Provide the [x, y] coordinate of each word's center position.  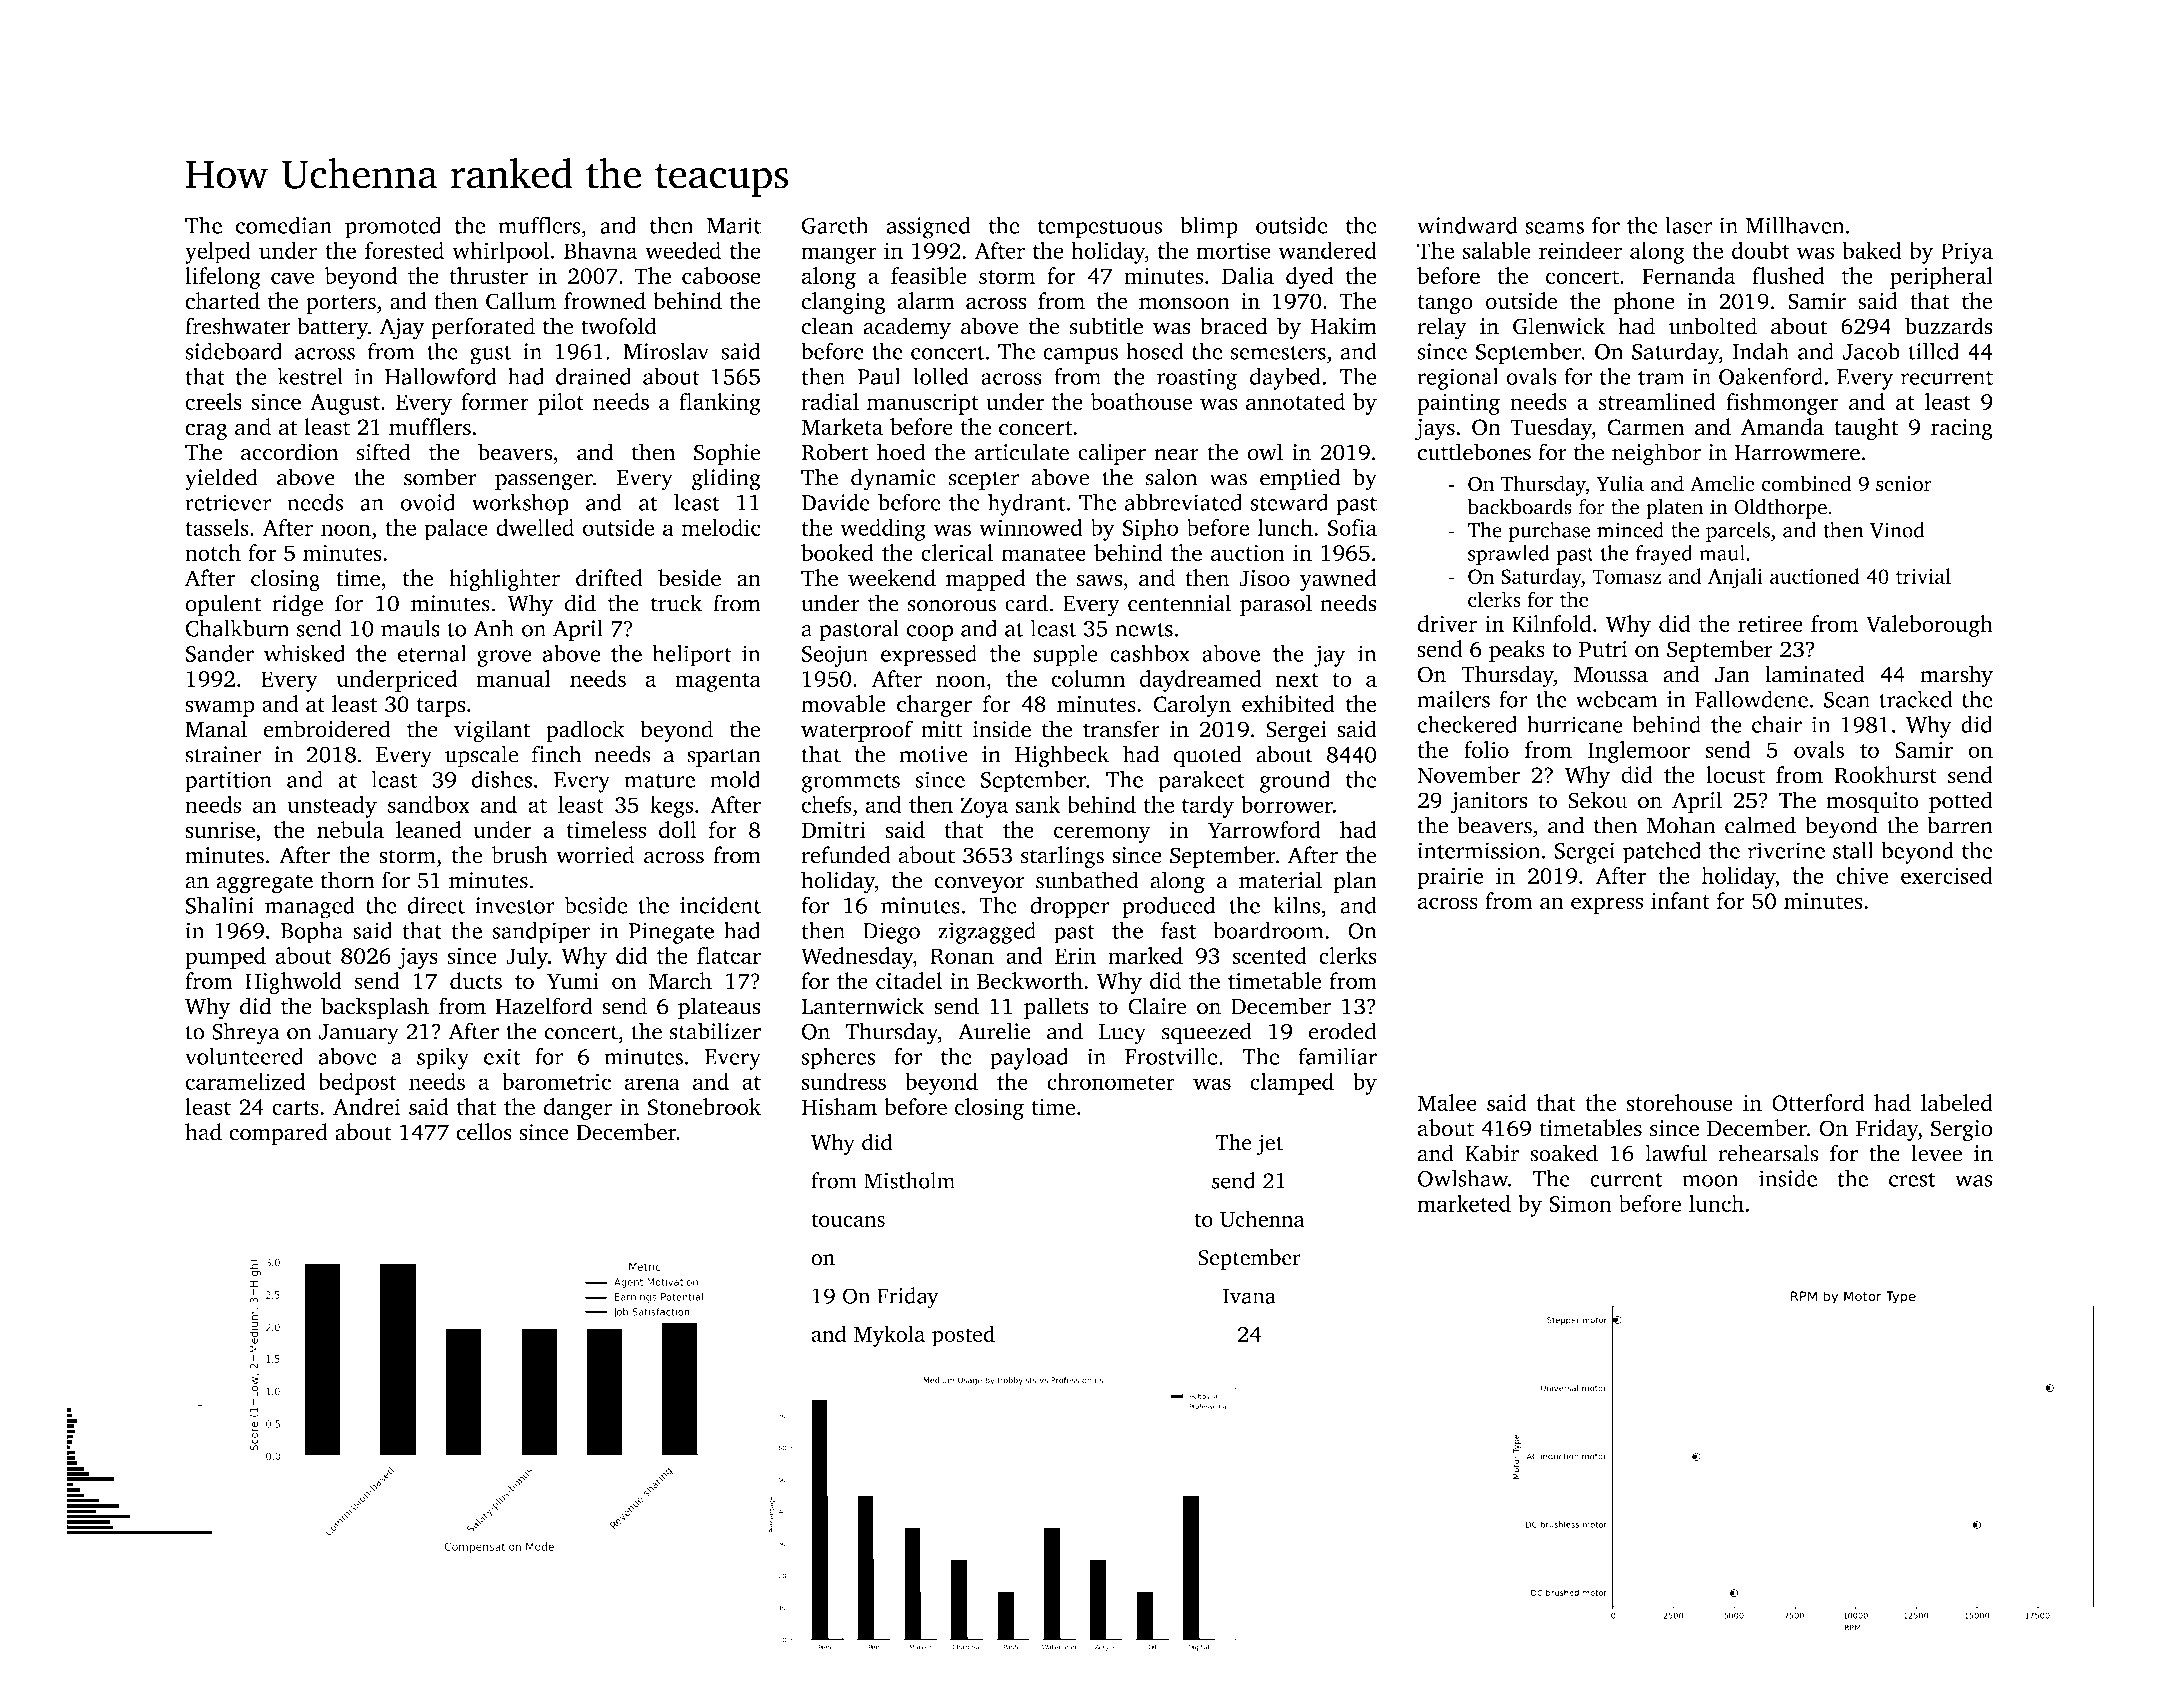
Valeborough [1929, 626]
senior [1904, 484]
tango [1445, 305]
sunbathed [1087, 880]
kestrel [310, 376]
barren [1960, 825]
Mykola [889, 1336]
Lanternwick [862, 1006]
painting [1458, 404]
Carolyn [1192, 706]
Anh [493, 628]
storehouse [1679, 1103]
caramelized [245, 1081]
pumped [225, 958]
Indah [1761, 351]
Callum [521, 301]
